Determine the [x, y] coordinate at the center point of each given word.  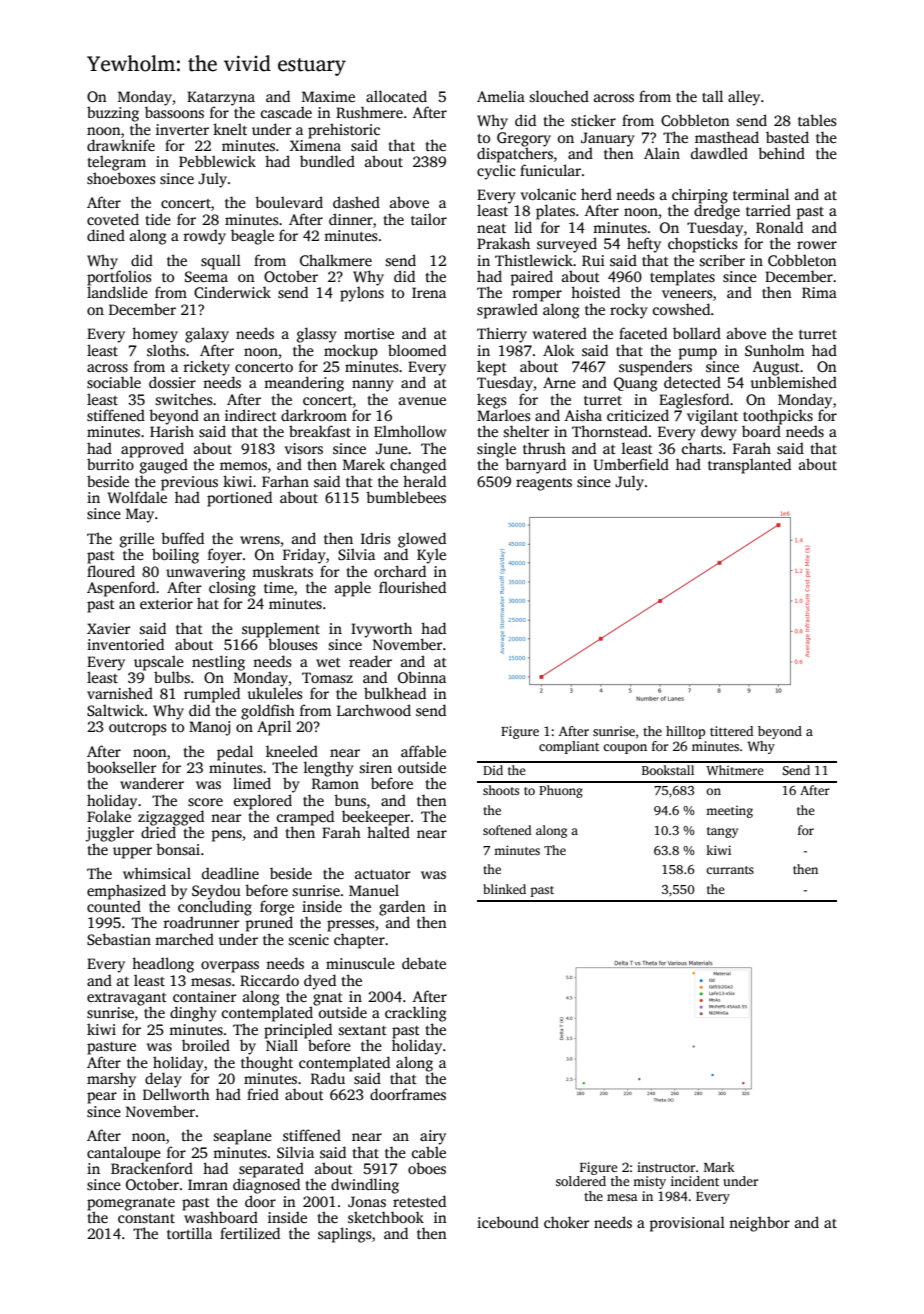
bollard [697, 333]
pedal [235, 753]
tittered [731, 731]
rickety [206, 368]
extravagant [127, 999]
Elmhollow [410, 431]
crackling [416, 1014]
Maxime [328, 96]
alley [744, 98]
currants [730, 870]
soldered [581, 1181]
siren [375, 767]
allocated [396, 96]
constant [146, 1218]
